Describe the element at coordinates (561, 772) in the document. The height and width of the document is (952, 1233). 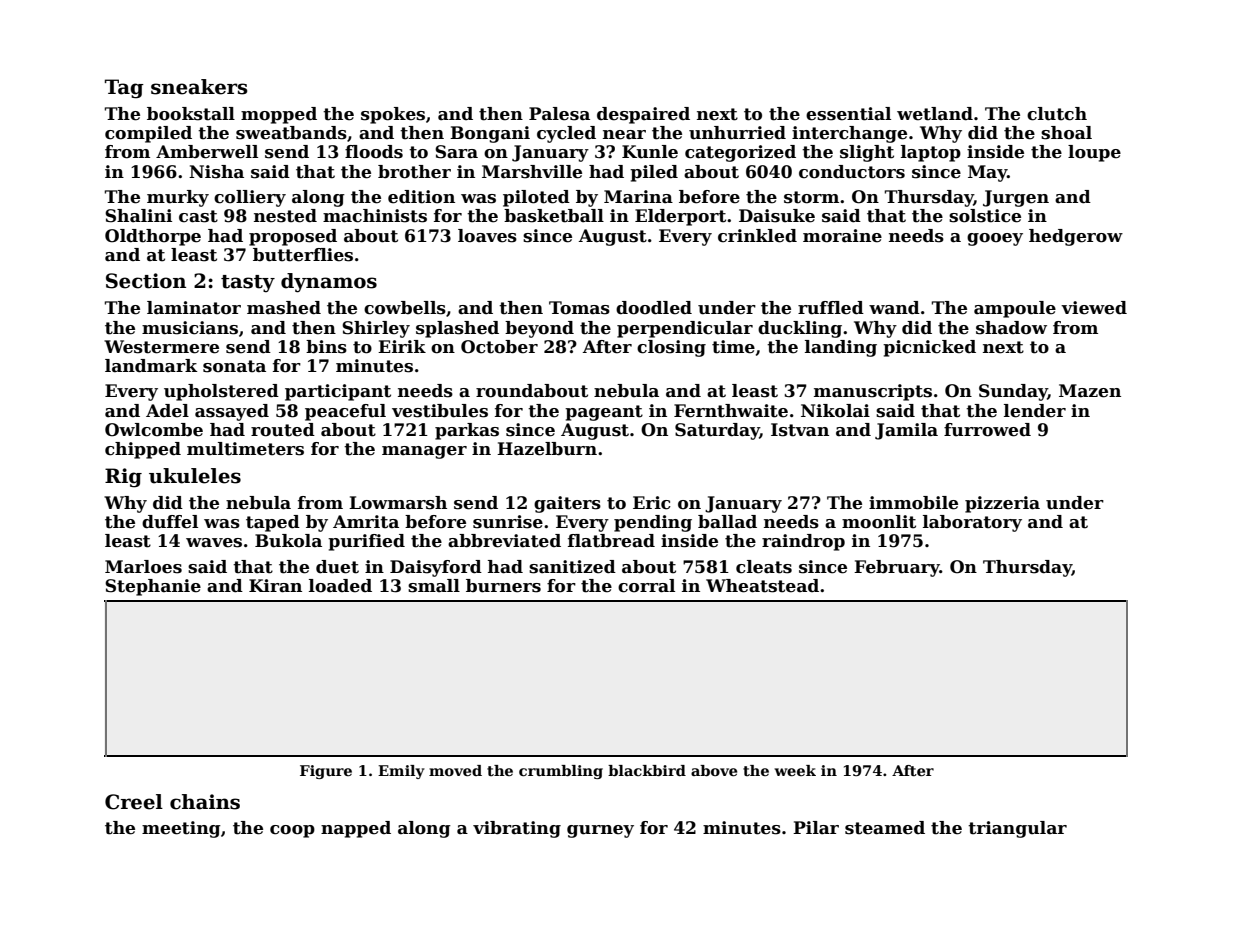
I see `crumbling` at that location.
